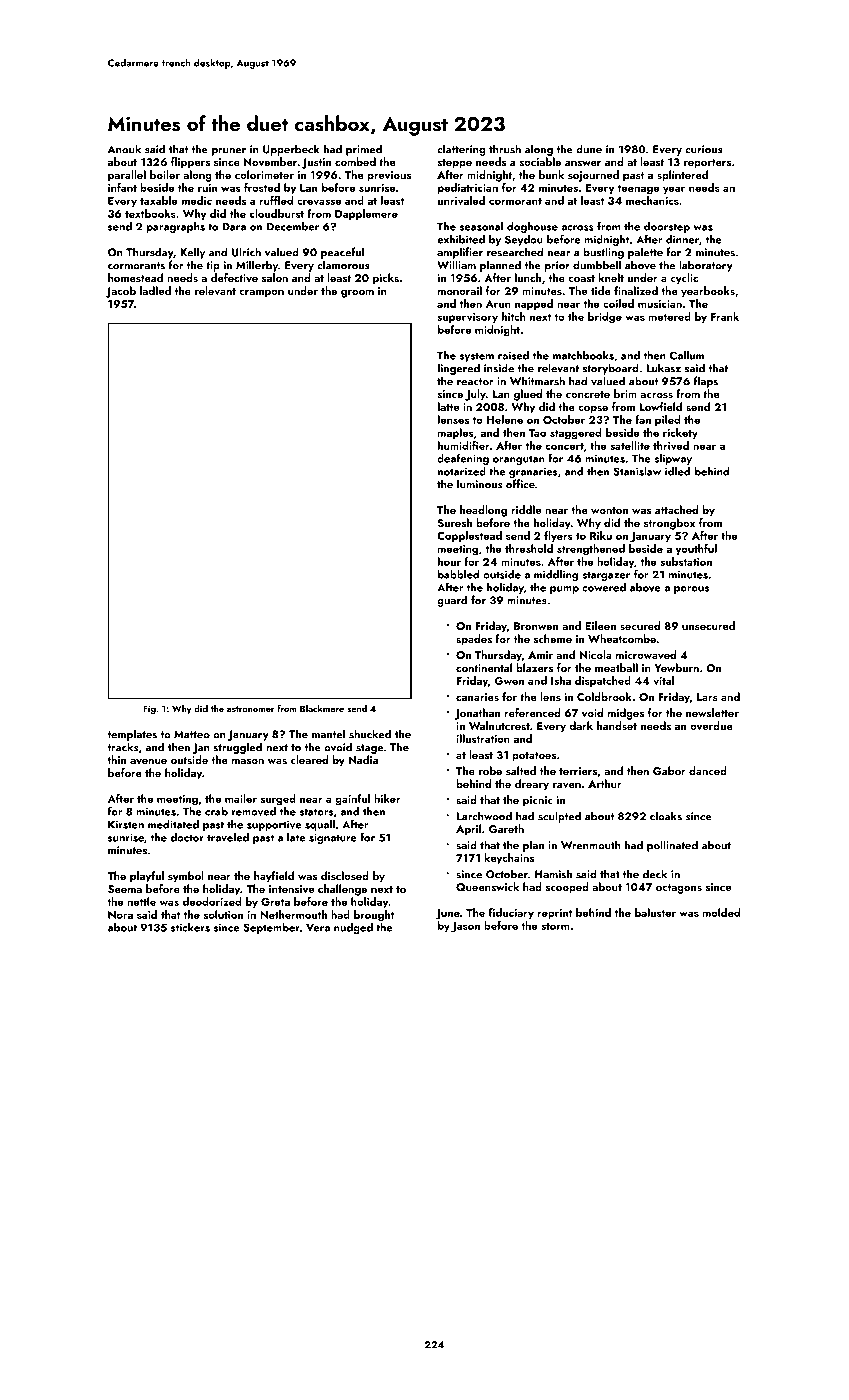 The height and width of the document is (1400, 849). I want to click on Jacob, so click(121, 292).
